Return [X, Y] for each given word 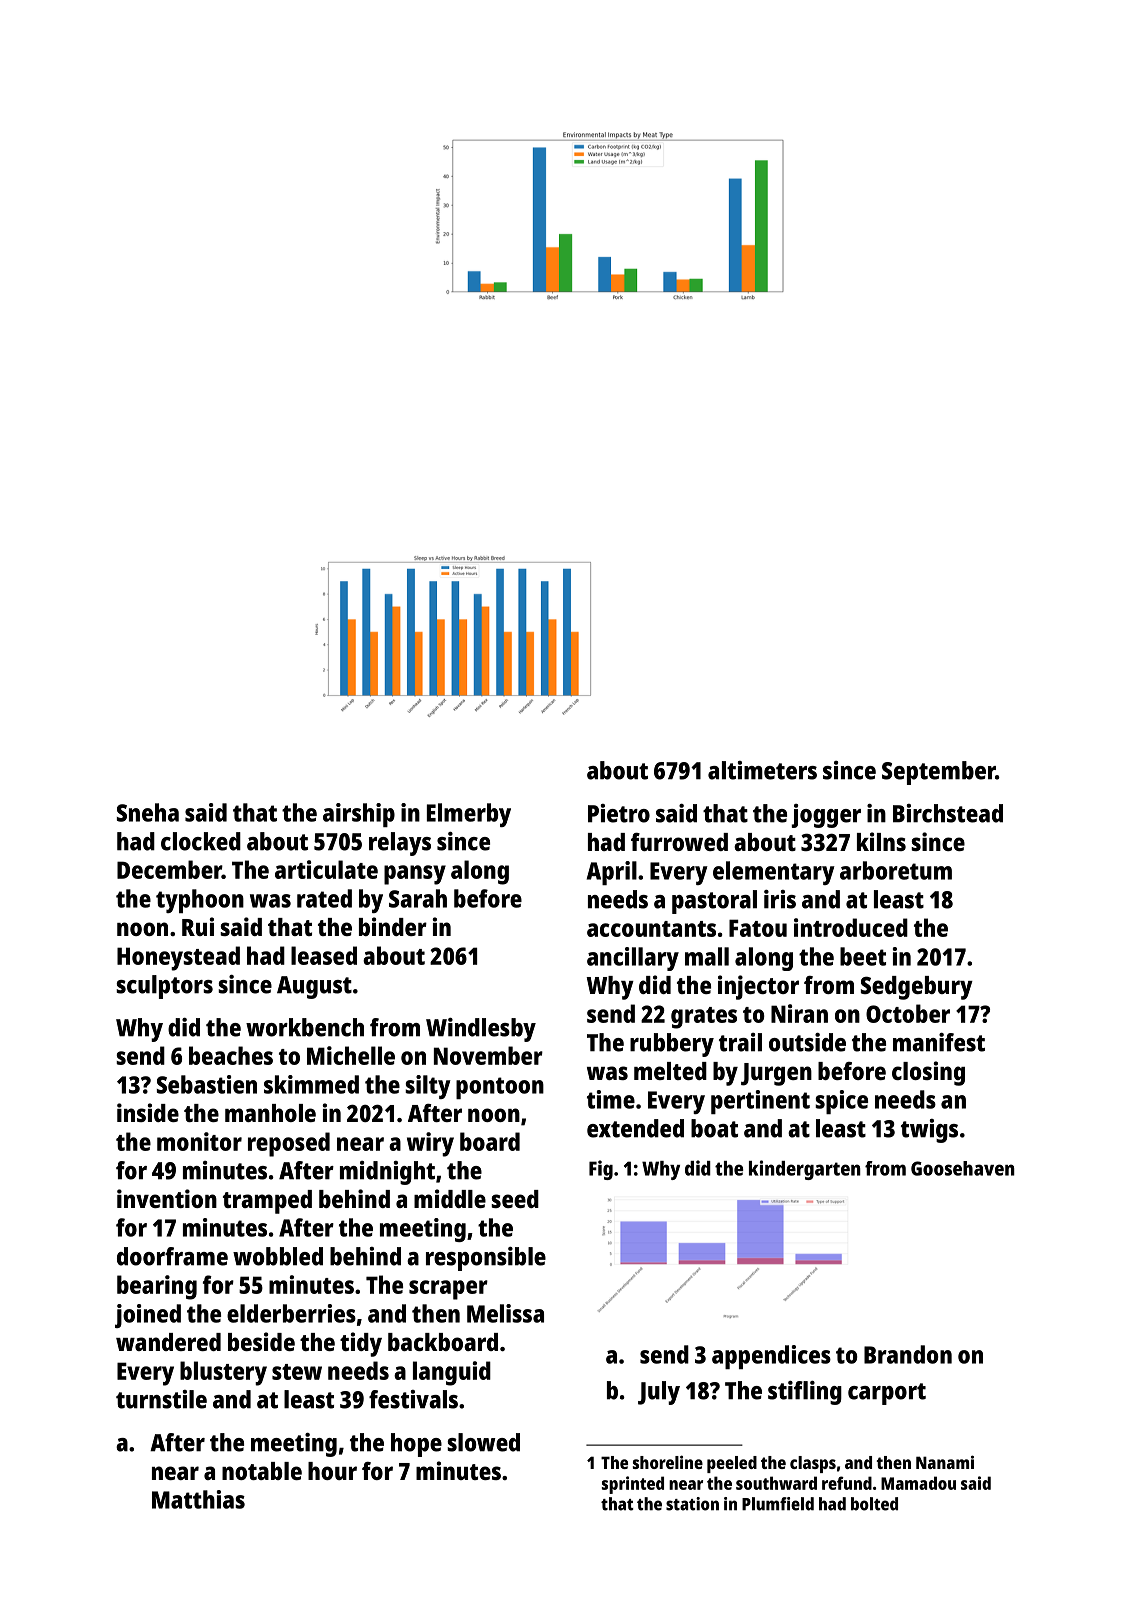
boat [714, 1128]
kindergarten [805, 1170]
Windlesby [481, 1030]
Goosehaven [963, 1168]
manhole [270, 1113]
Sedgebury [917, 988]
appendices [771, 1357]
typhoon [200, 901]
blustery [223, 1373]
